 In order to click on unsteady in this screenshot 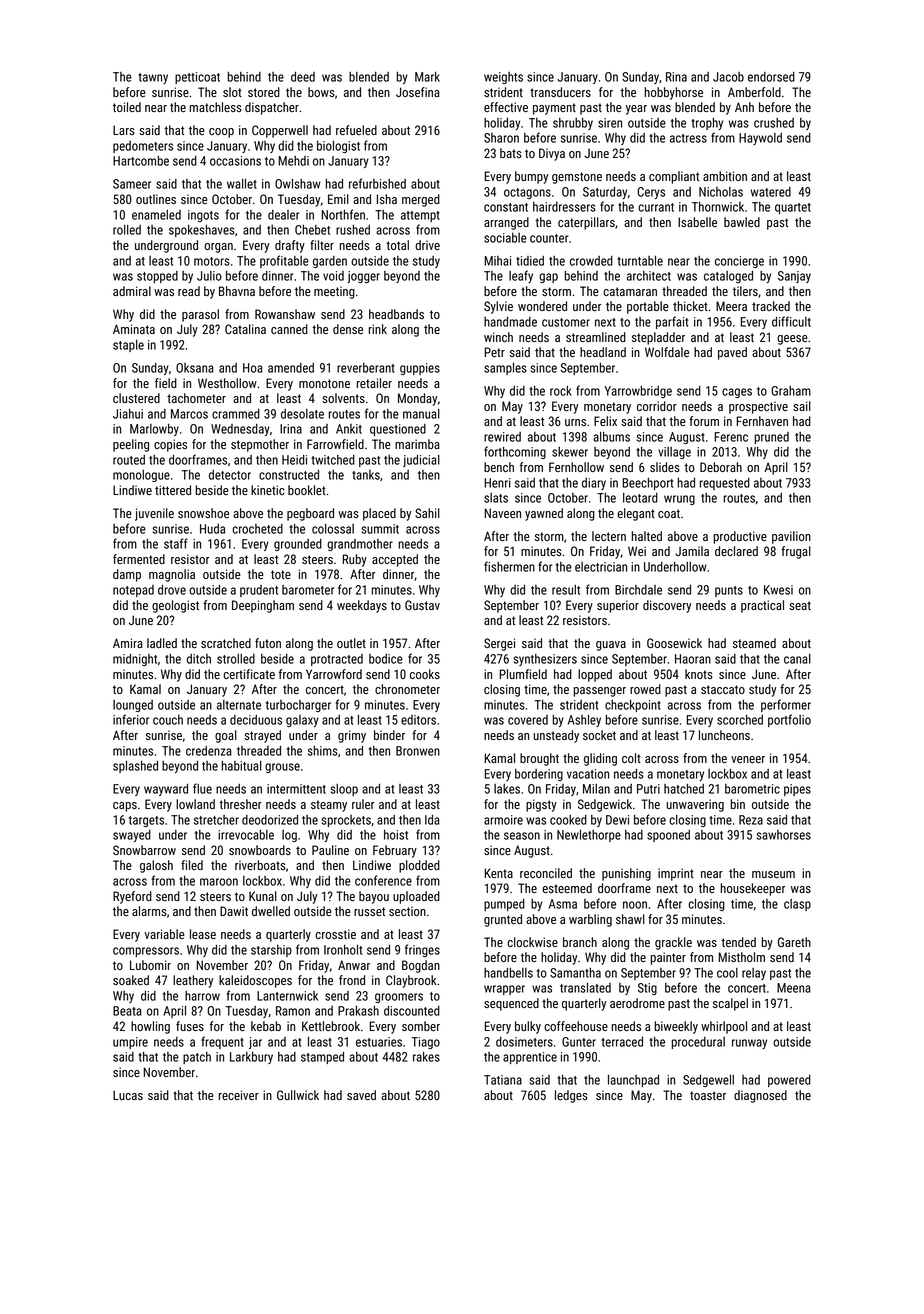, I will do `click(556, 736)`.
